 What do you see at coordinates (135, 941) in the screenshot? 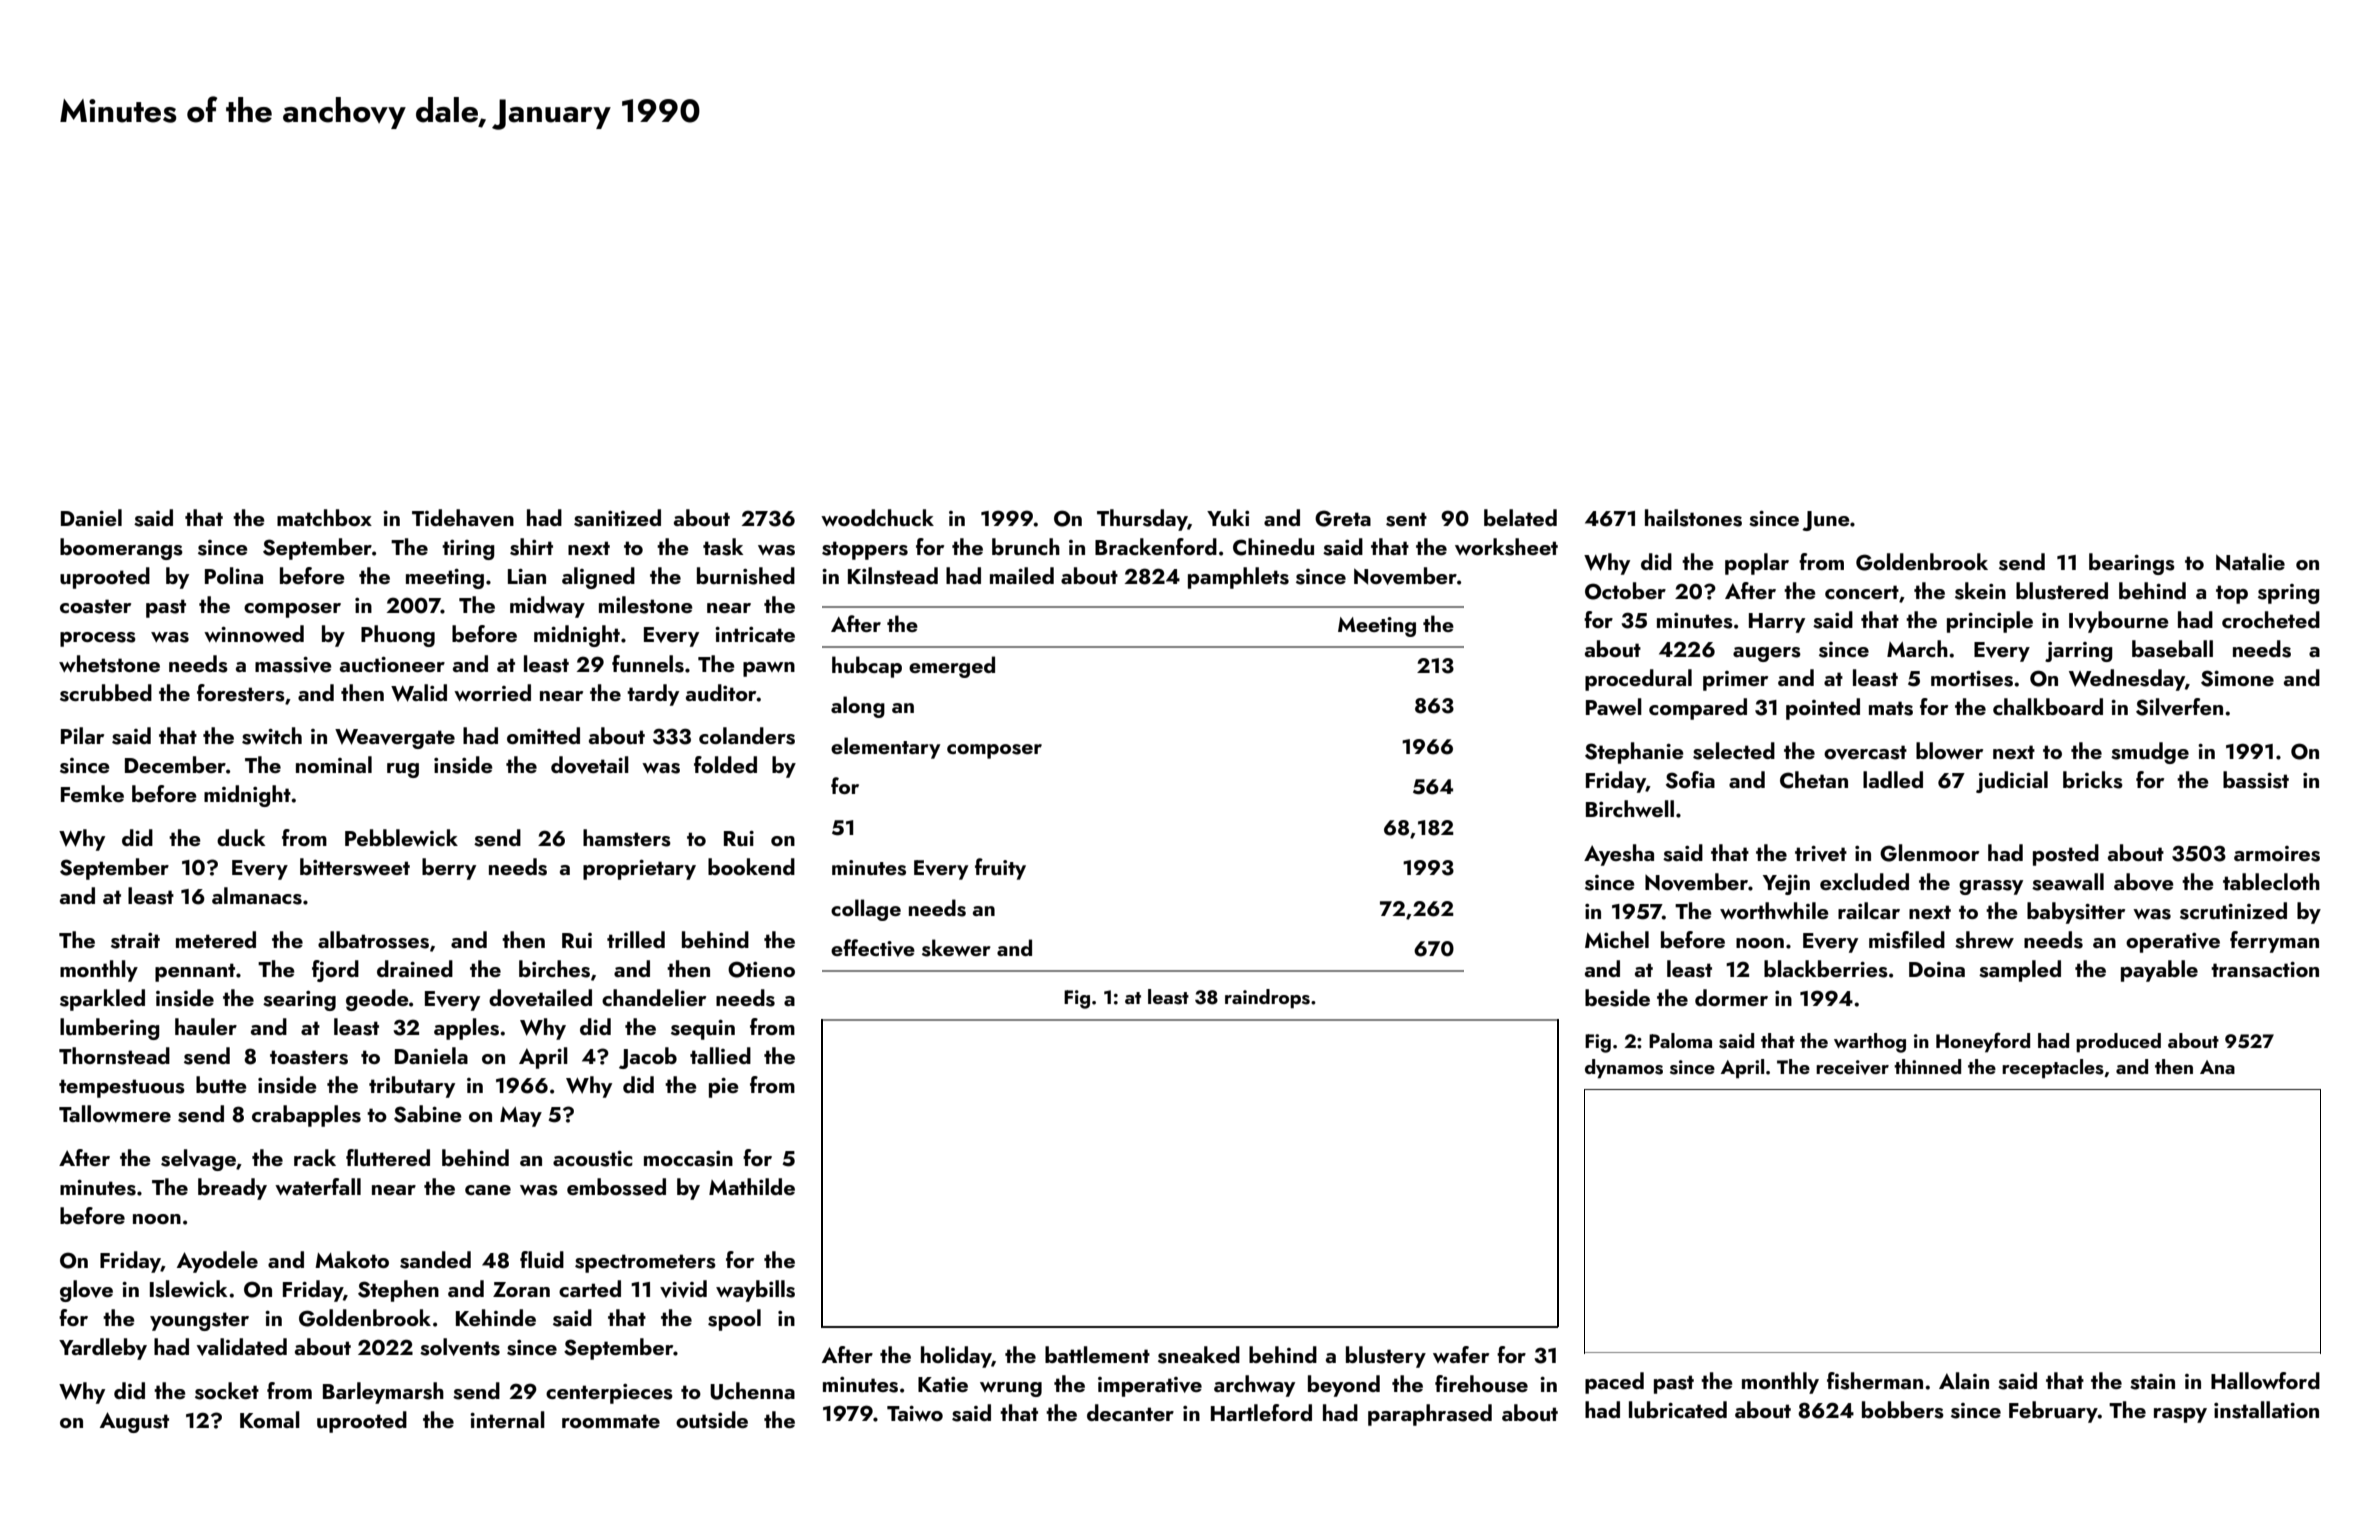
I see `strait` at bounding box center [135, 941].
